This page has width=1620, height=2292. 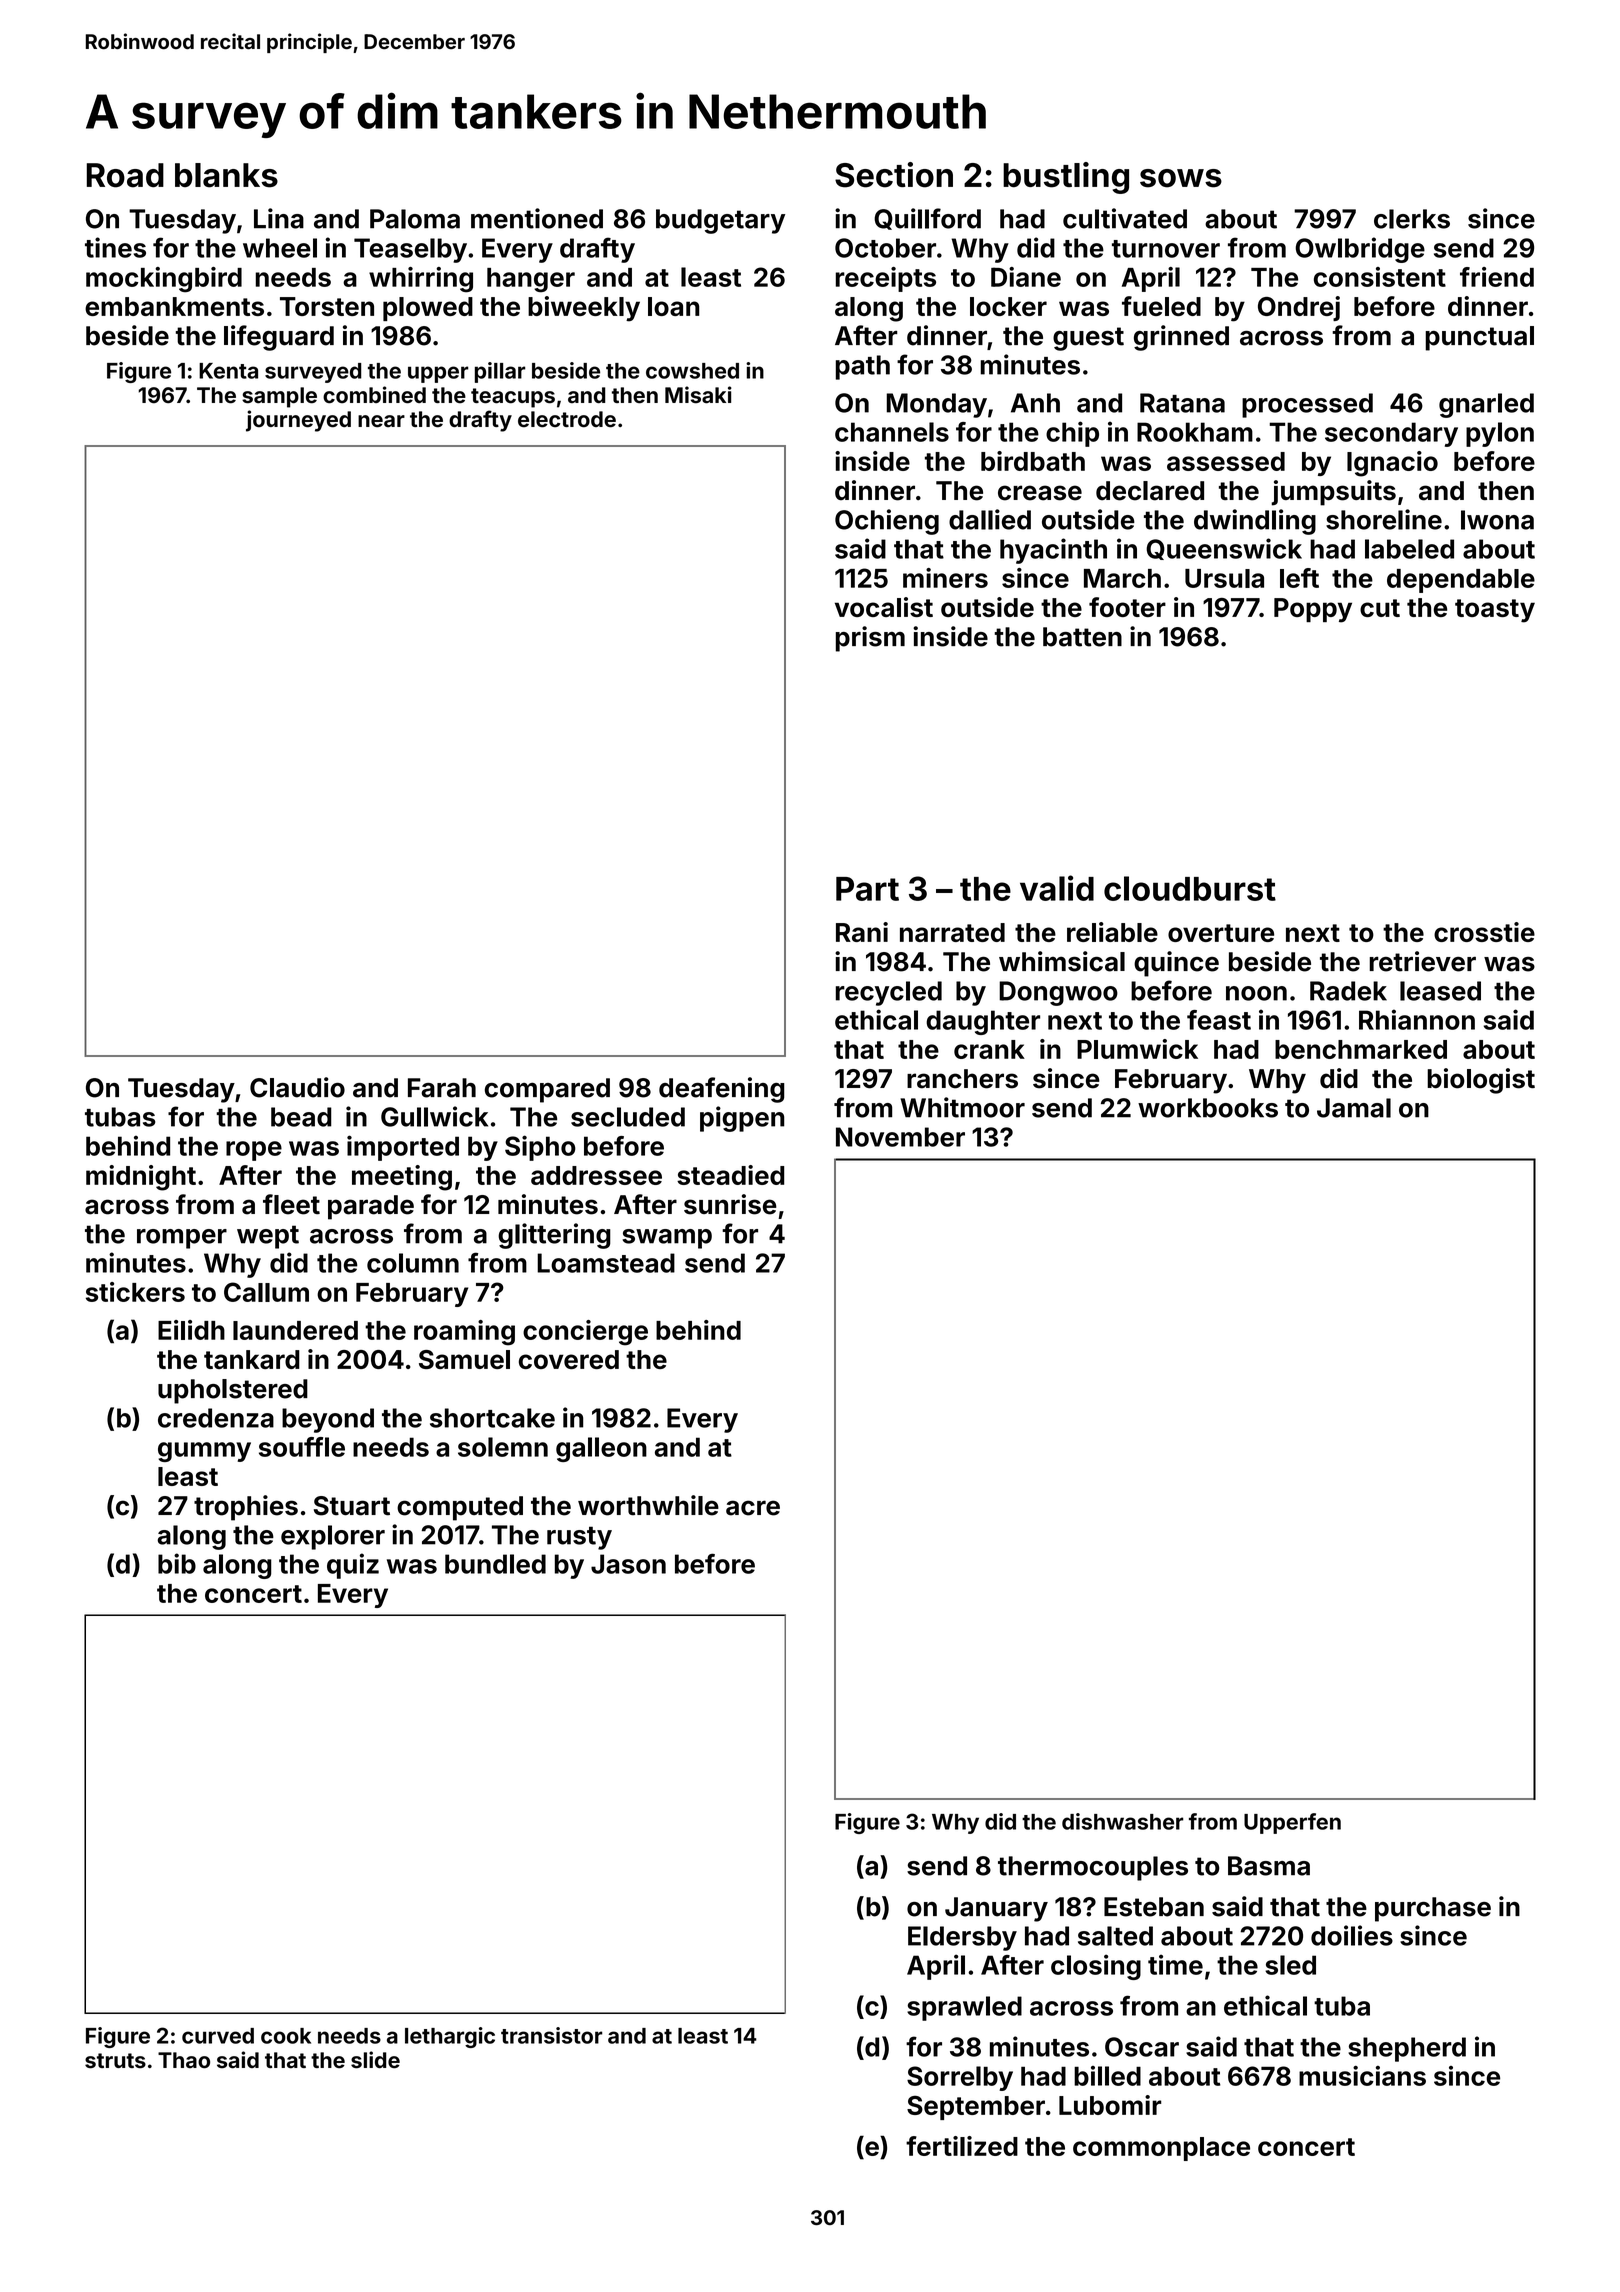 I want to click on acre, so click(x=753, y=1508).
